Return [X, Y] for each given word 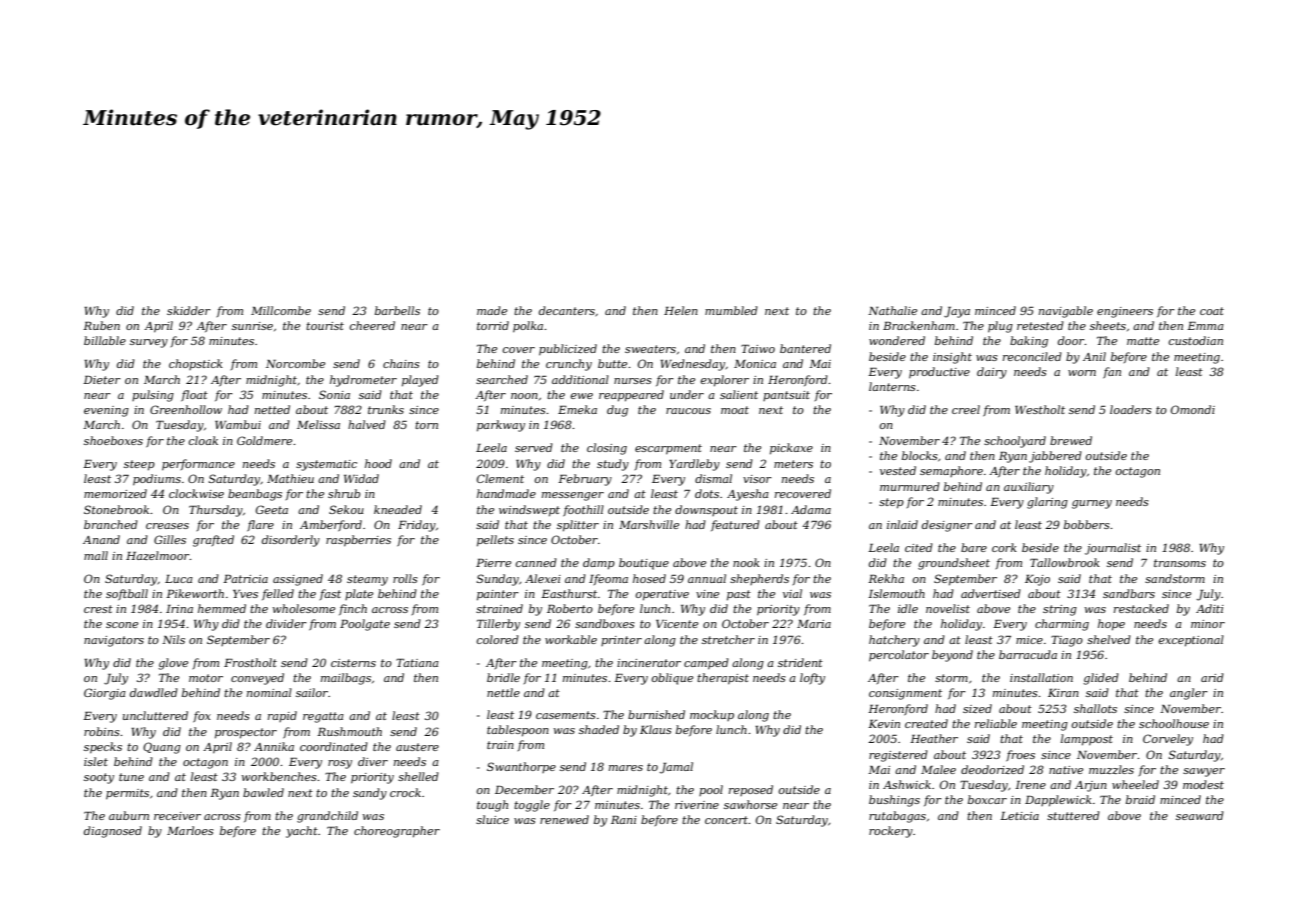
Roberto [570, 608]
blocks [920, 455]
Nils [173, 639]
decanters [567, 310]
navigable [1066, 312]
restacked [1141, 608]
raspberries [358, 541]
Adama [811, 509]
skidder [189, 310]
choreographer [397, 832]
